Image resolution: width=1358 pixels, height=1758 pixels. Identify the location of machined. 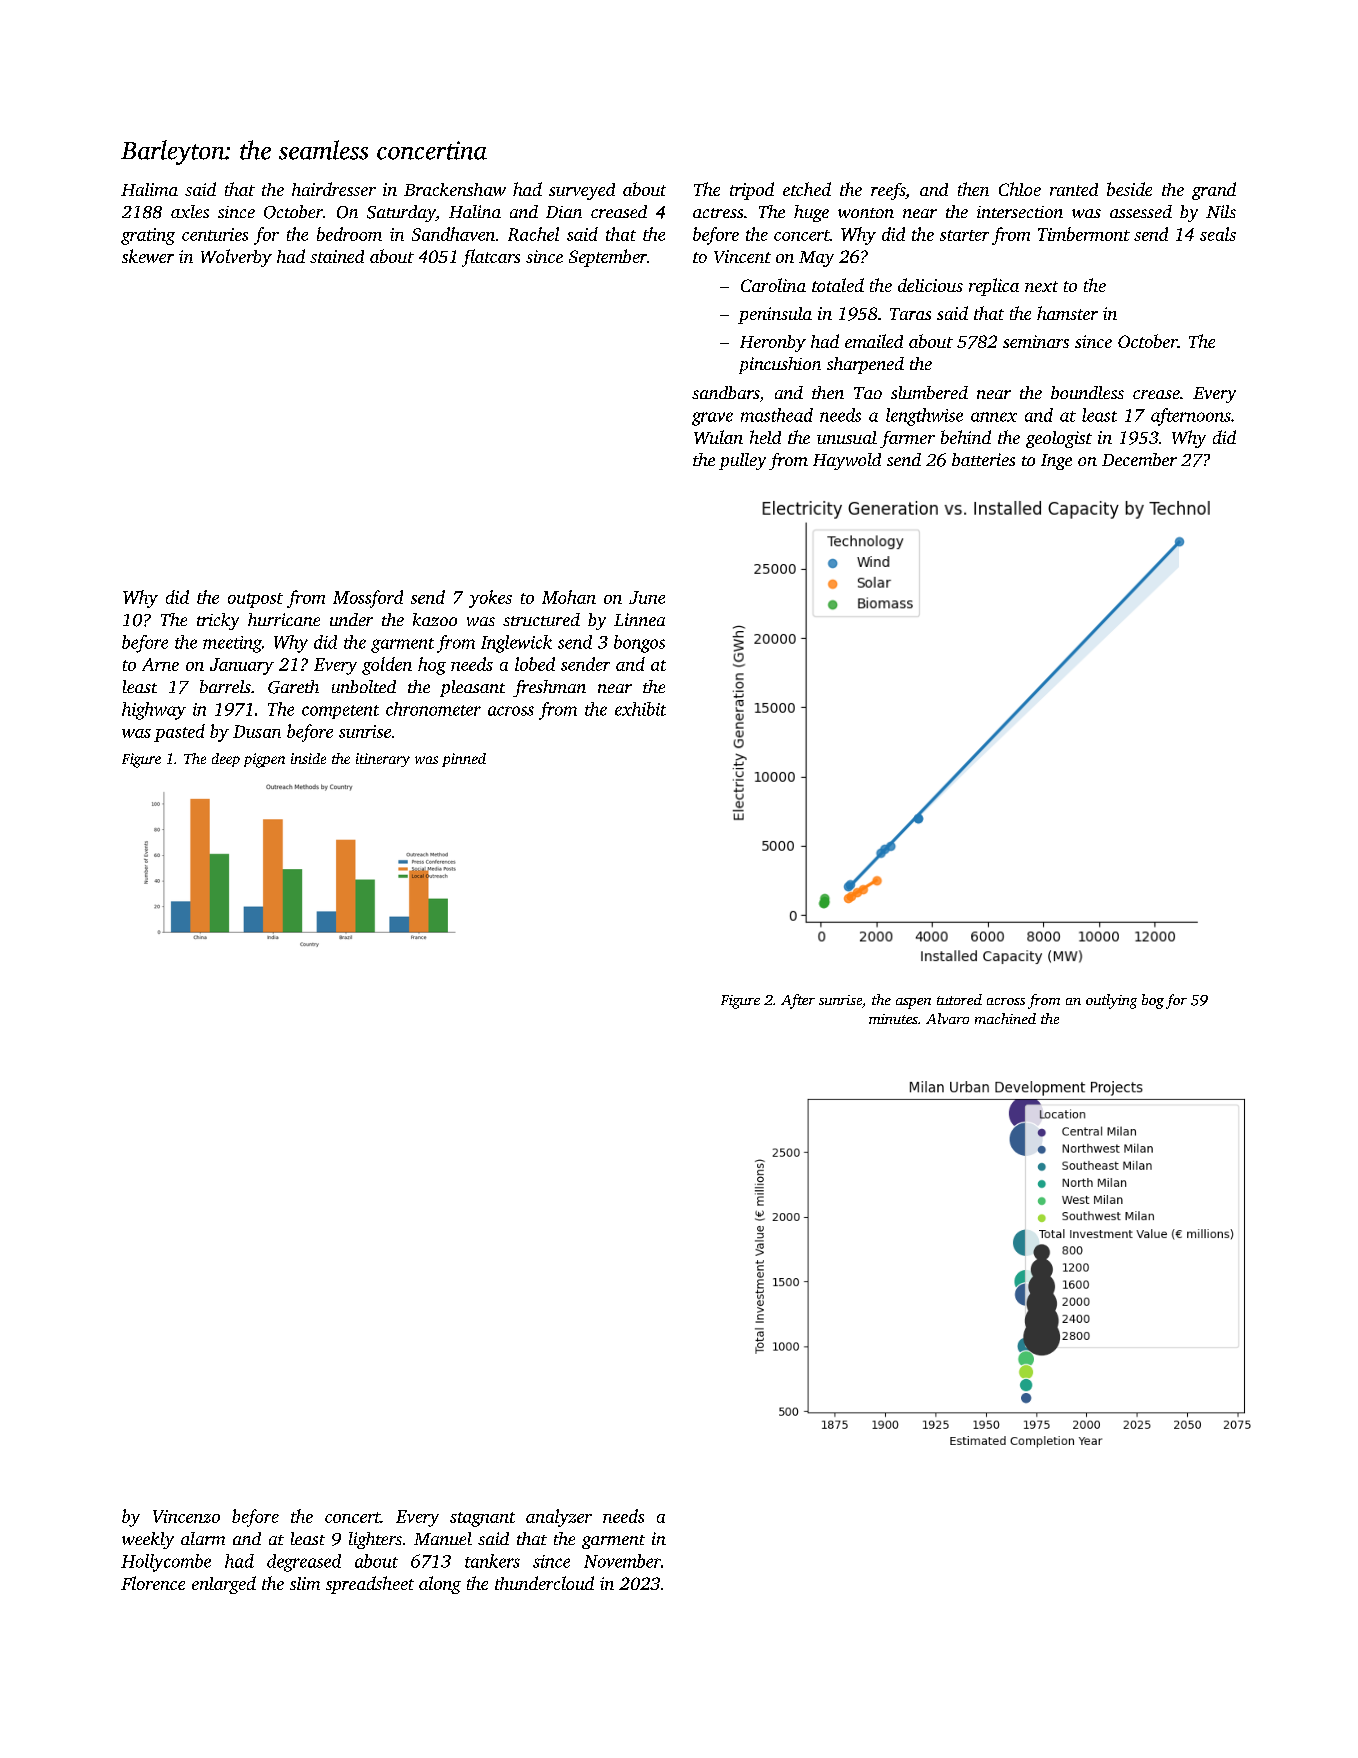
(1005, 1018).
